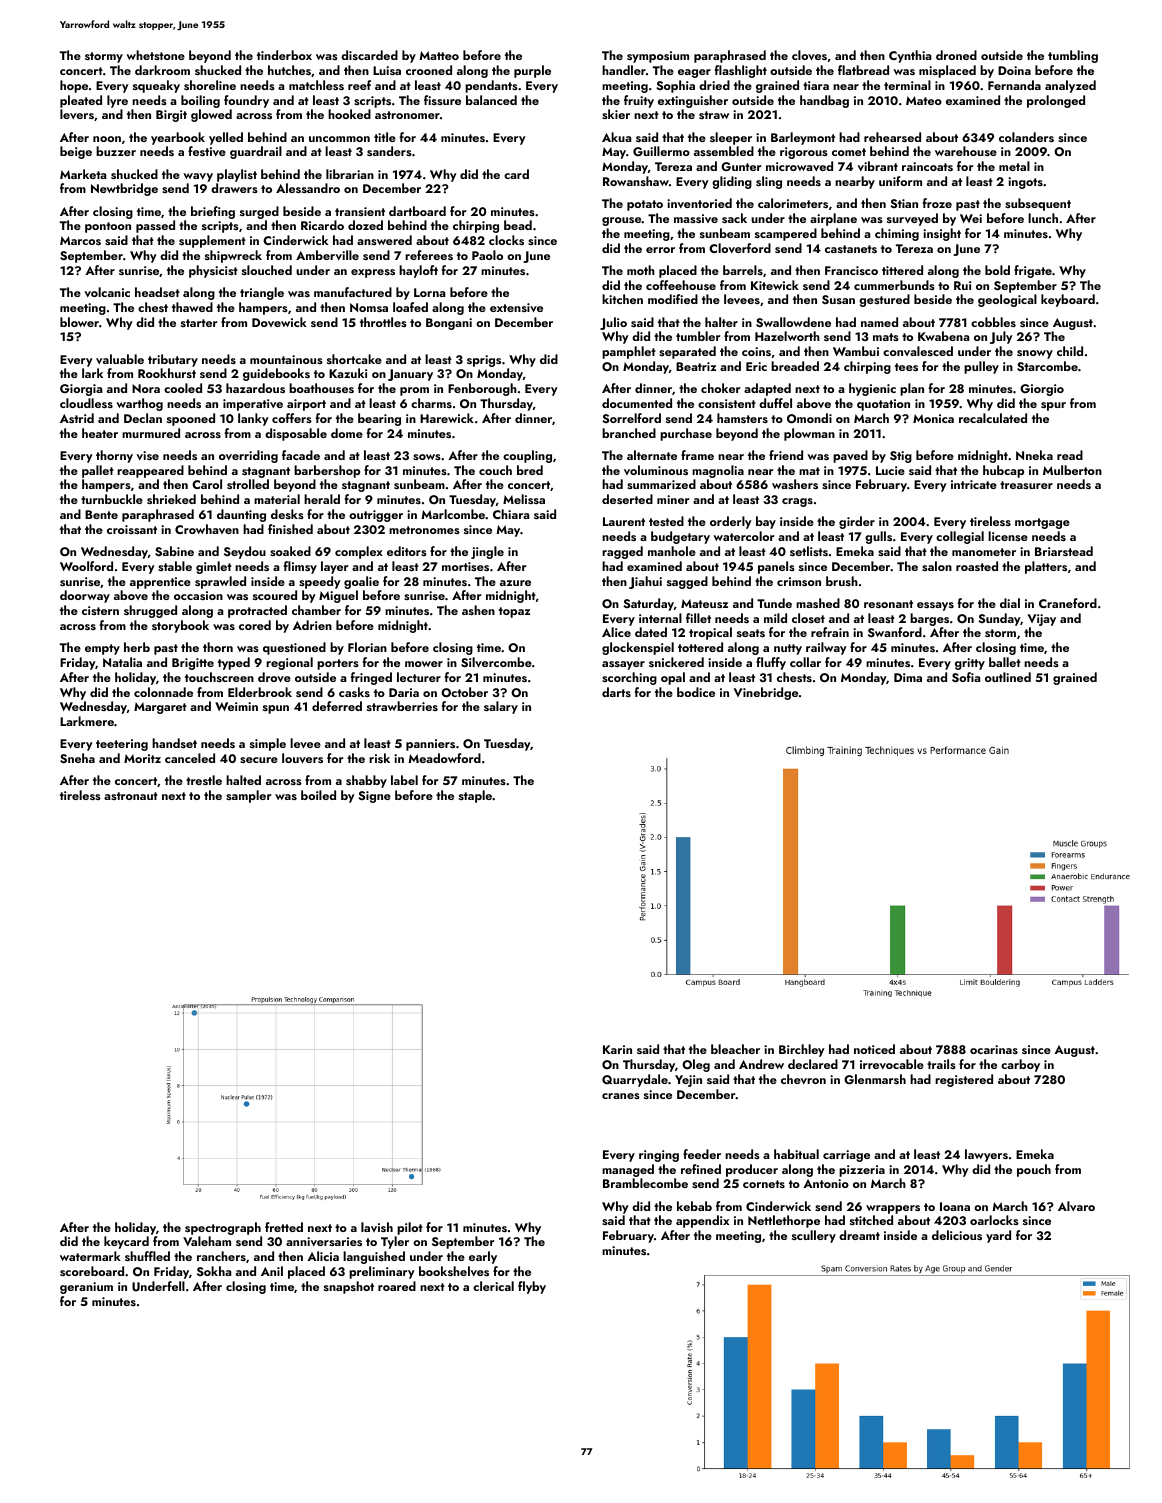  What do you see at coordinates (191, 419) in the page?
I see `spooned` at bounding box center [191, 419].
